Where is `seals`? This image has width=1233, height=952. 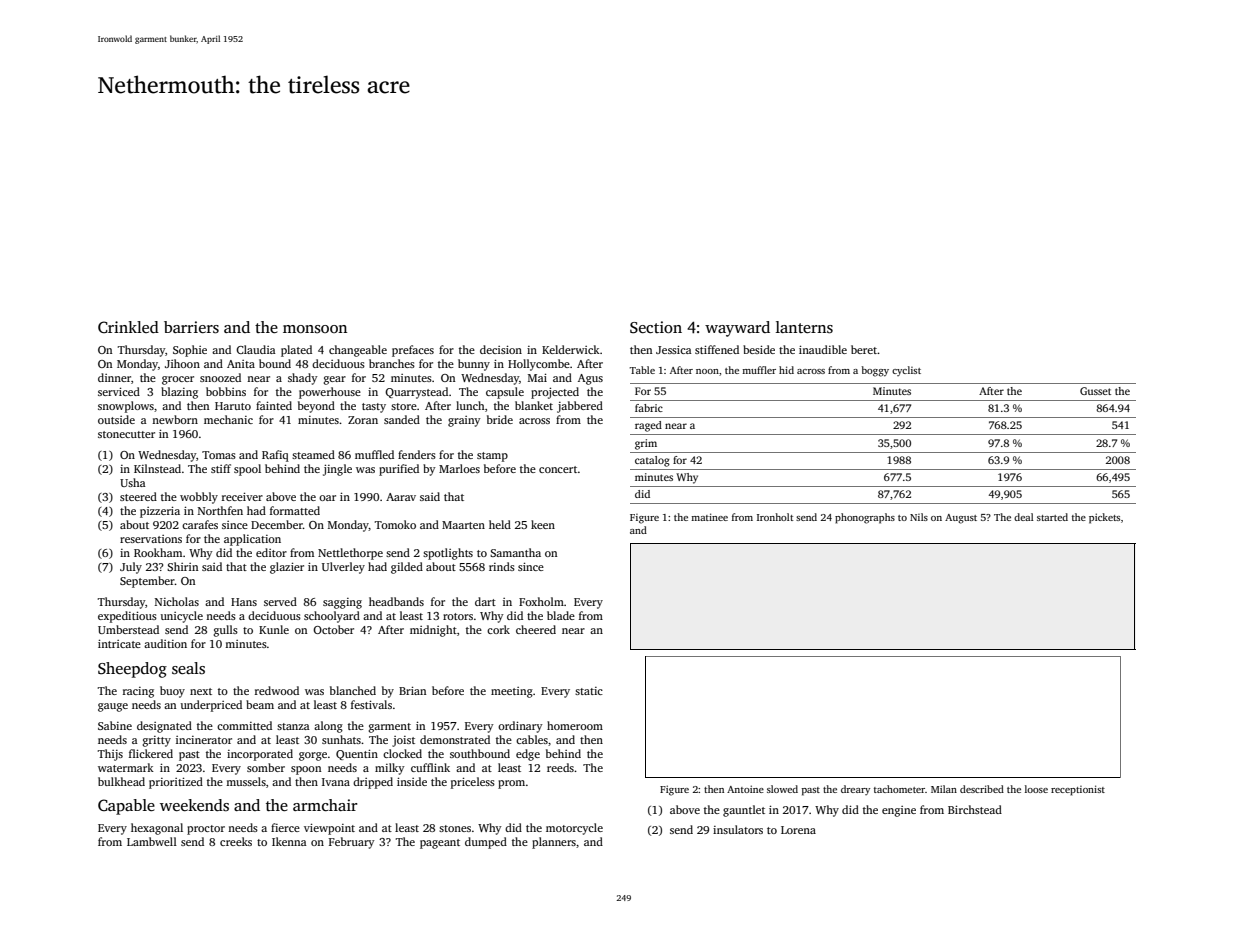
seals is located at coordinates (188, 668).
